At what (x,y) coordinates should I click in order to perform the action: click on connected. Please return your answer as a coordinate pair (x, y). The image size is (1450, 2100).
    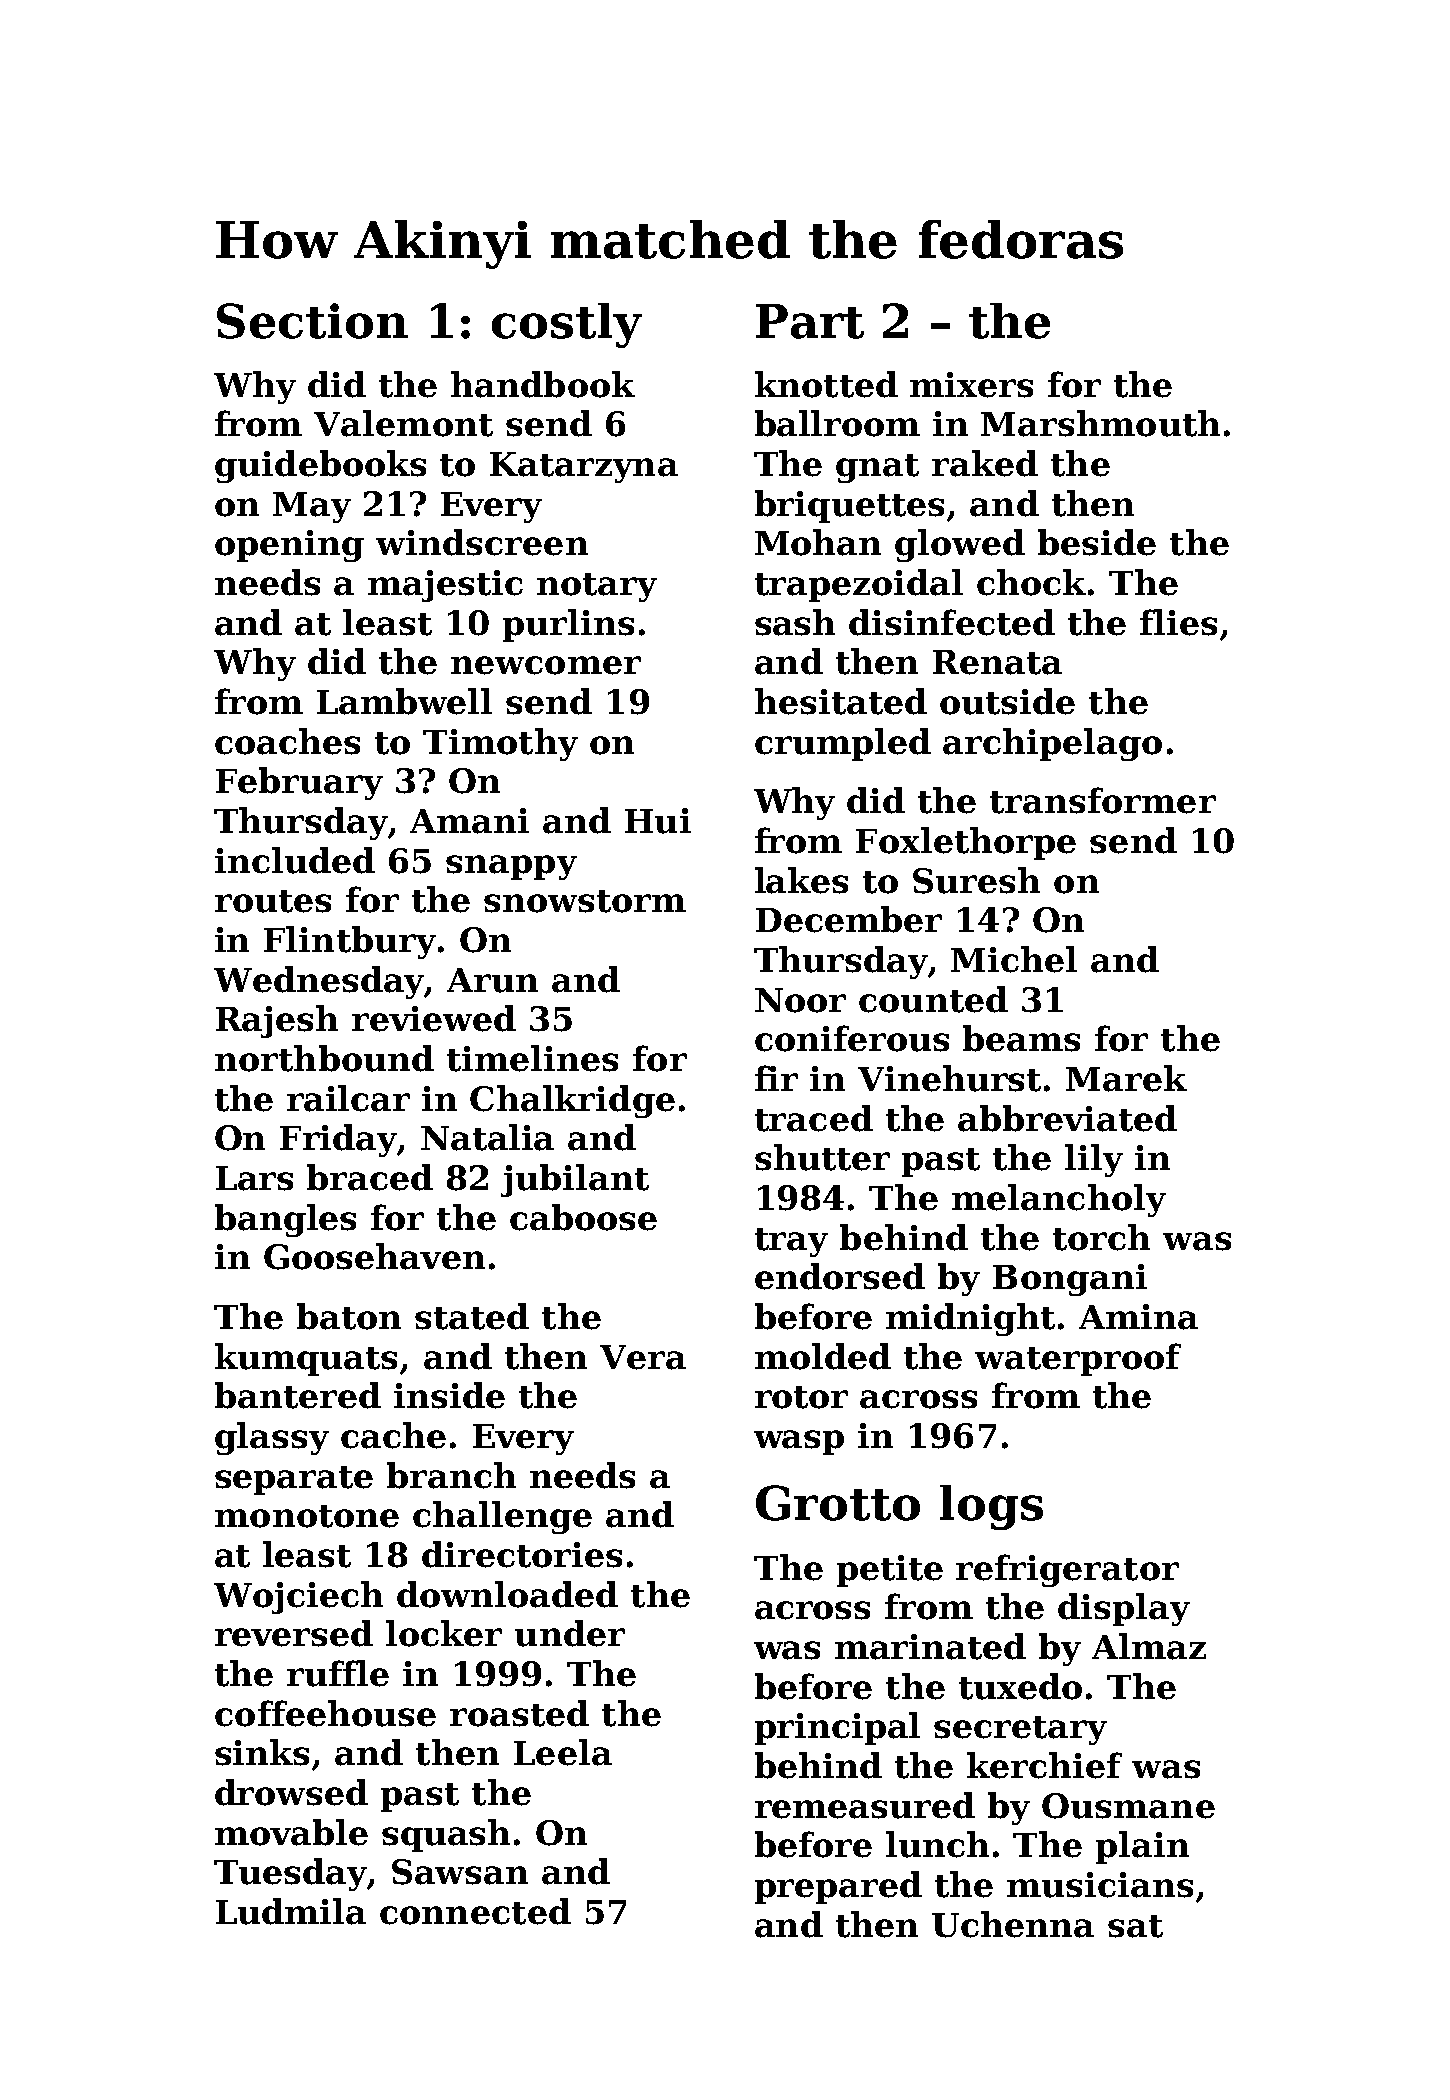
    Looking at the image, I should click on (475, 1911).
